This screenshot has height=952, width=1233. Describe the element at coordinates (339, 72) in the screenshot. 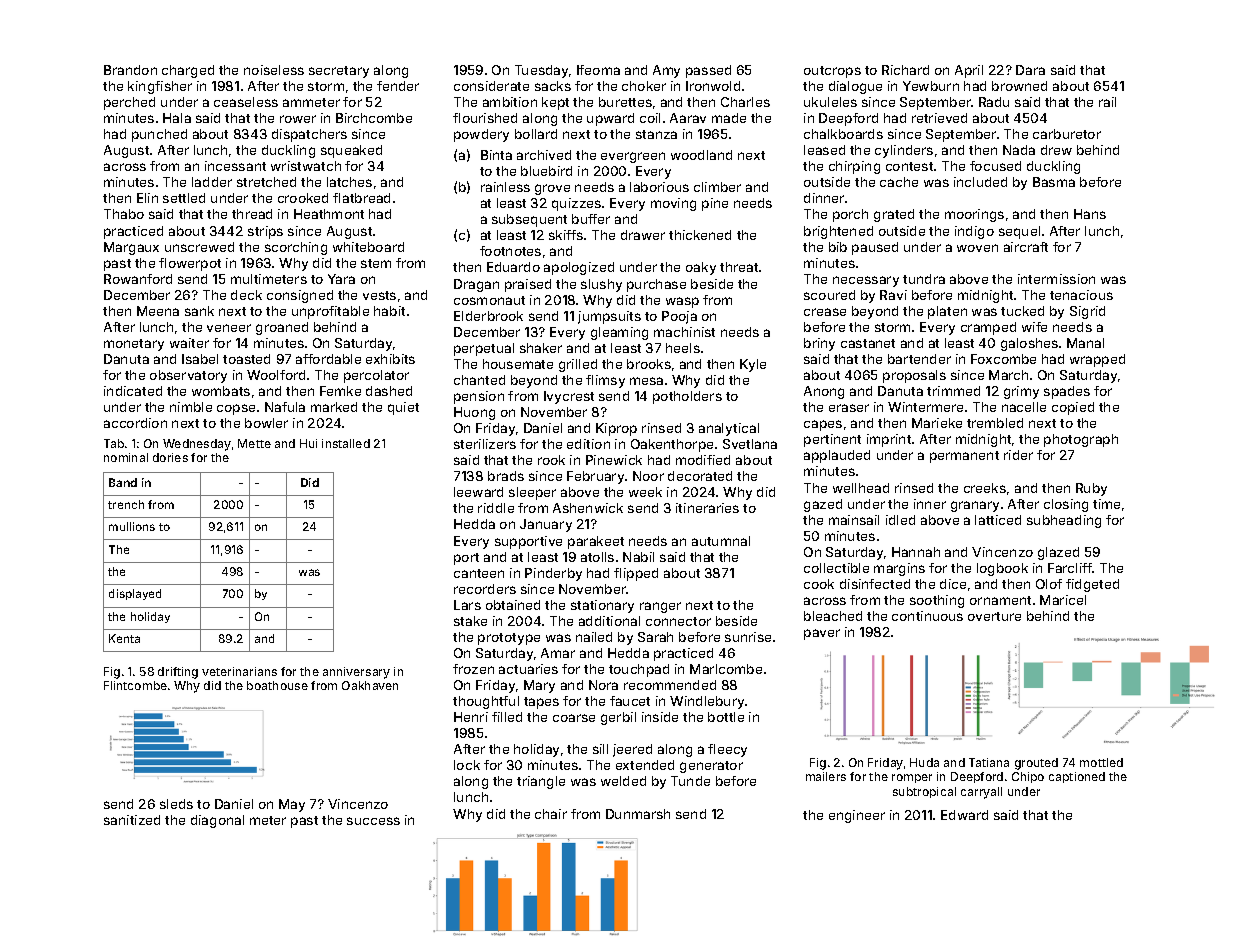

I see `secretary` at that location.
